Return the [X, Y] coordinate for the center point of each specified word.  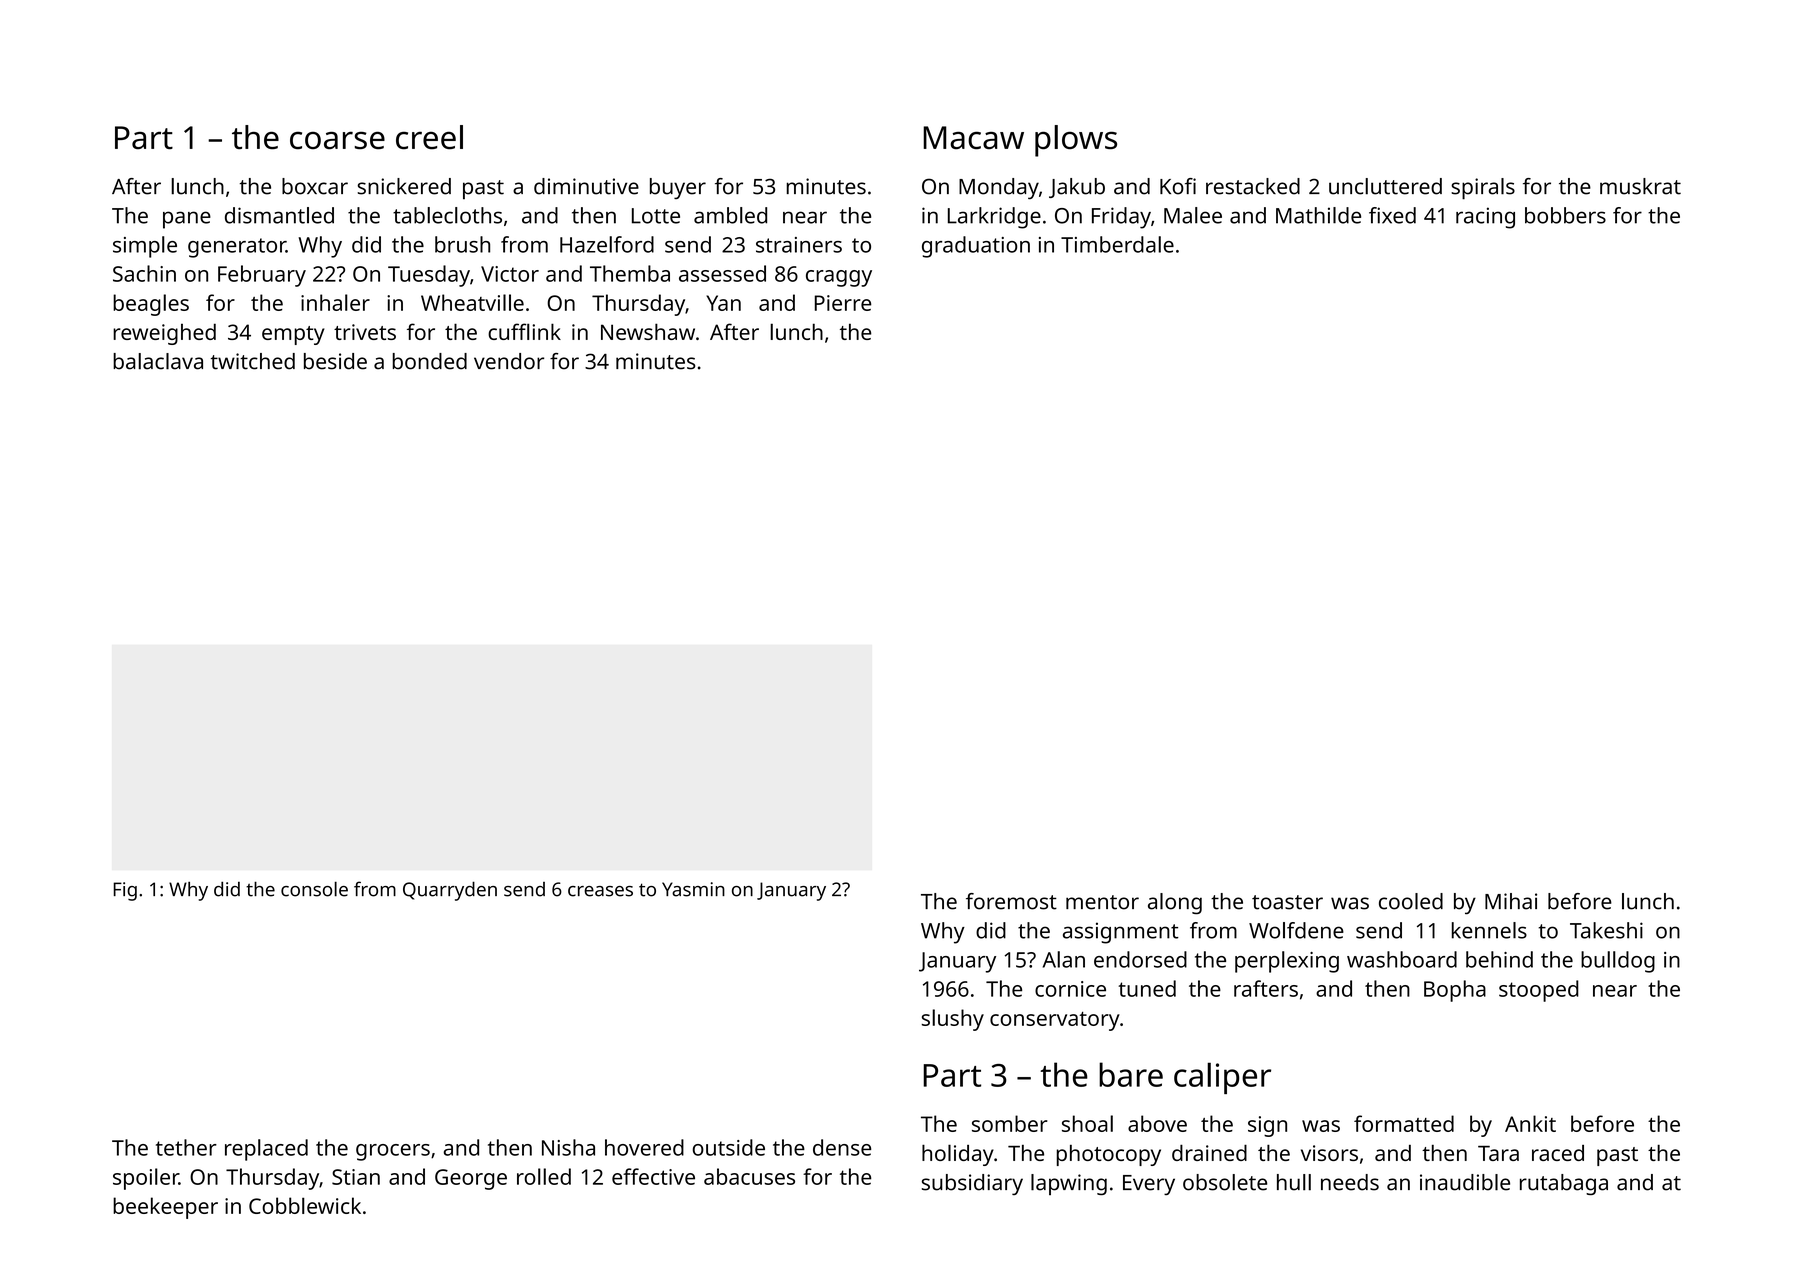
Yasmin [693, 889]
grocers [393, 1152]
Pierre [843, 303]
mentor [1102, 902]
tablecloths [447, 215]
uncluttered [1385, 186]
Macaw [973, 138]
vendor [509, 361]
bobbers [1565, 215]
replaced [266, 1150]
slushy [953, 1020]
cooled [1411, 901]
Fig [125, 891]
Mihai [1511, 901]
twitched [253, 361]
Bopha [1455, 991]
